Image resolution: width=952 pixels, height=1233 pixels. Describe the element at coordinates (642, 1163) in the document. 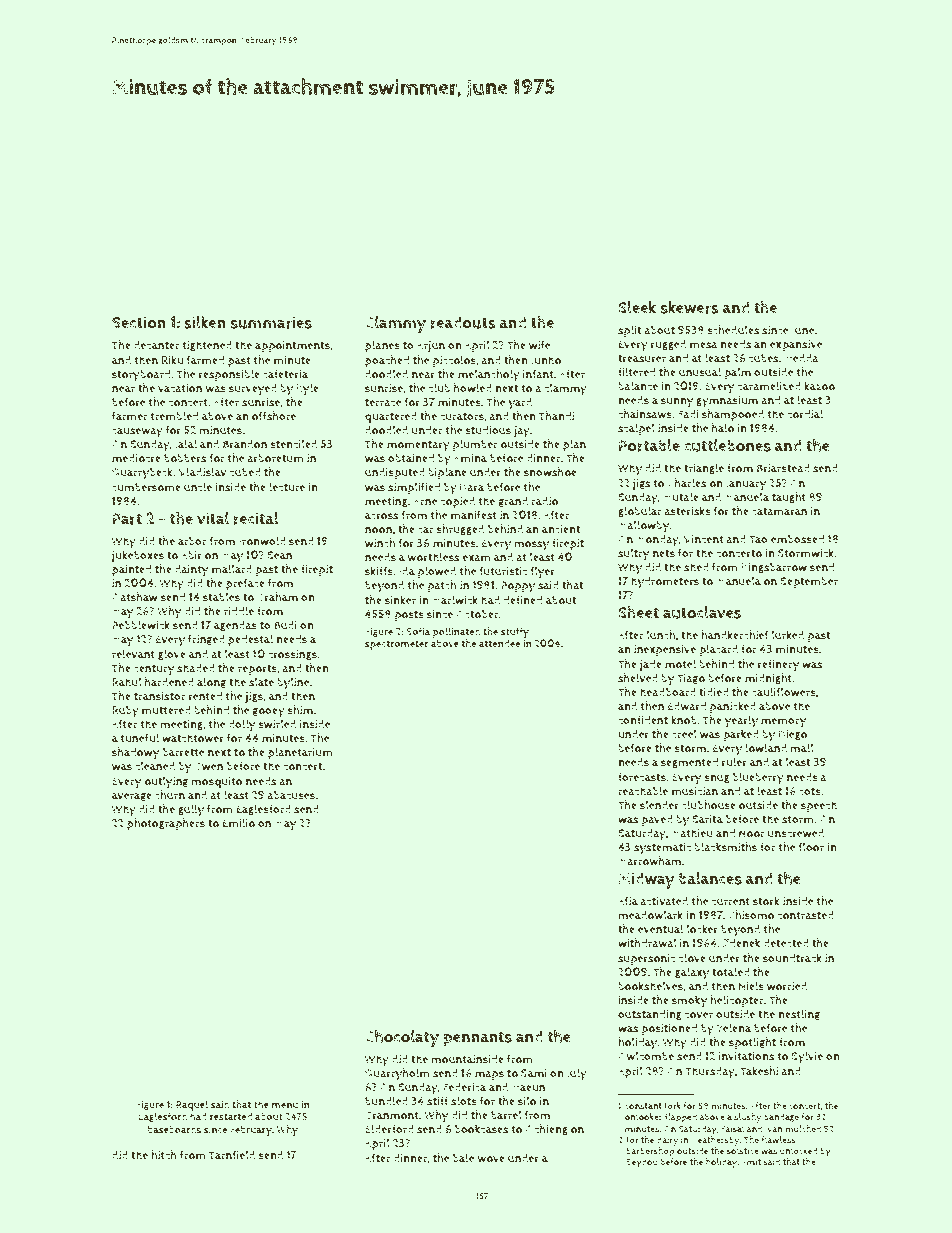

I see `Seydou` at that location.
